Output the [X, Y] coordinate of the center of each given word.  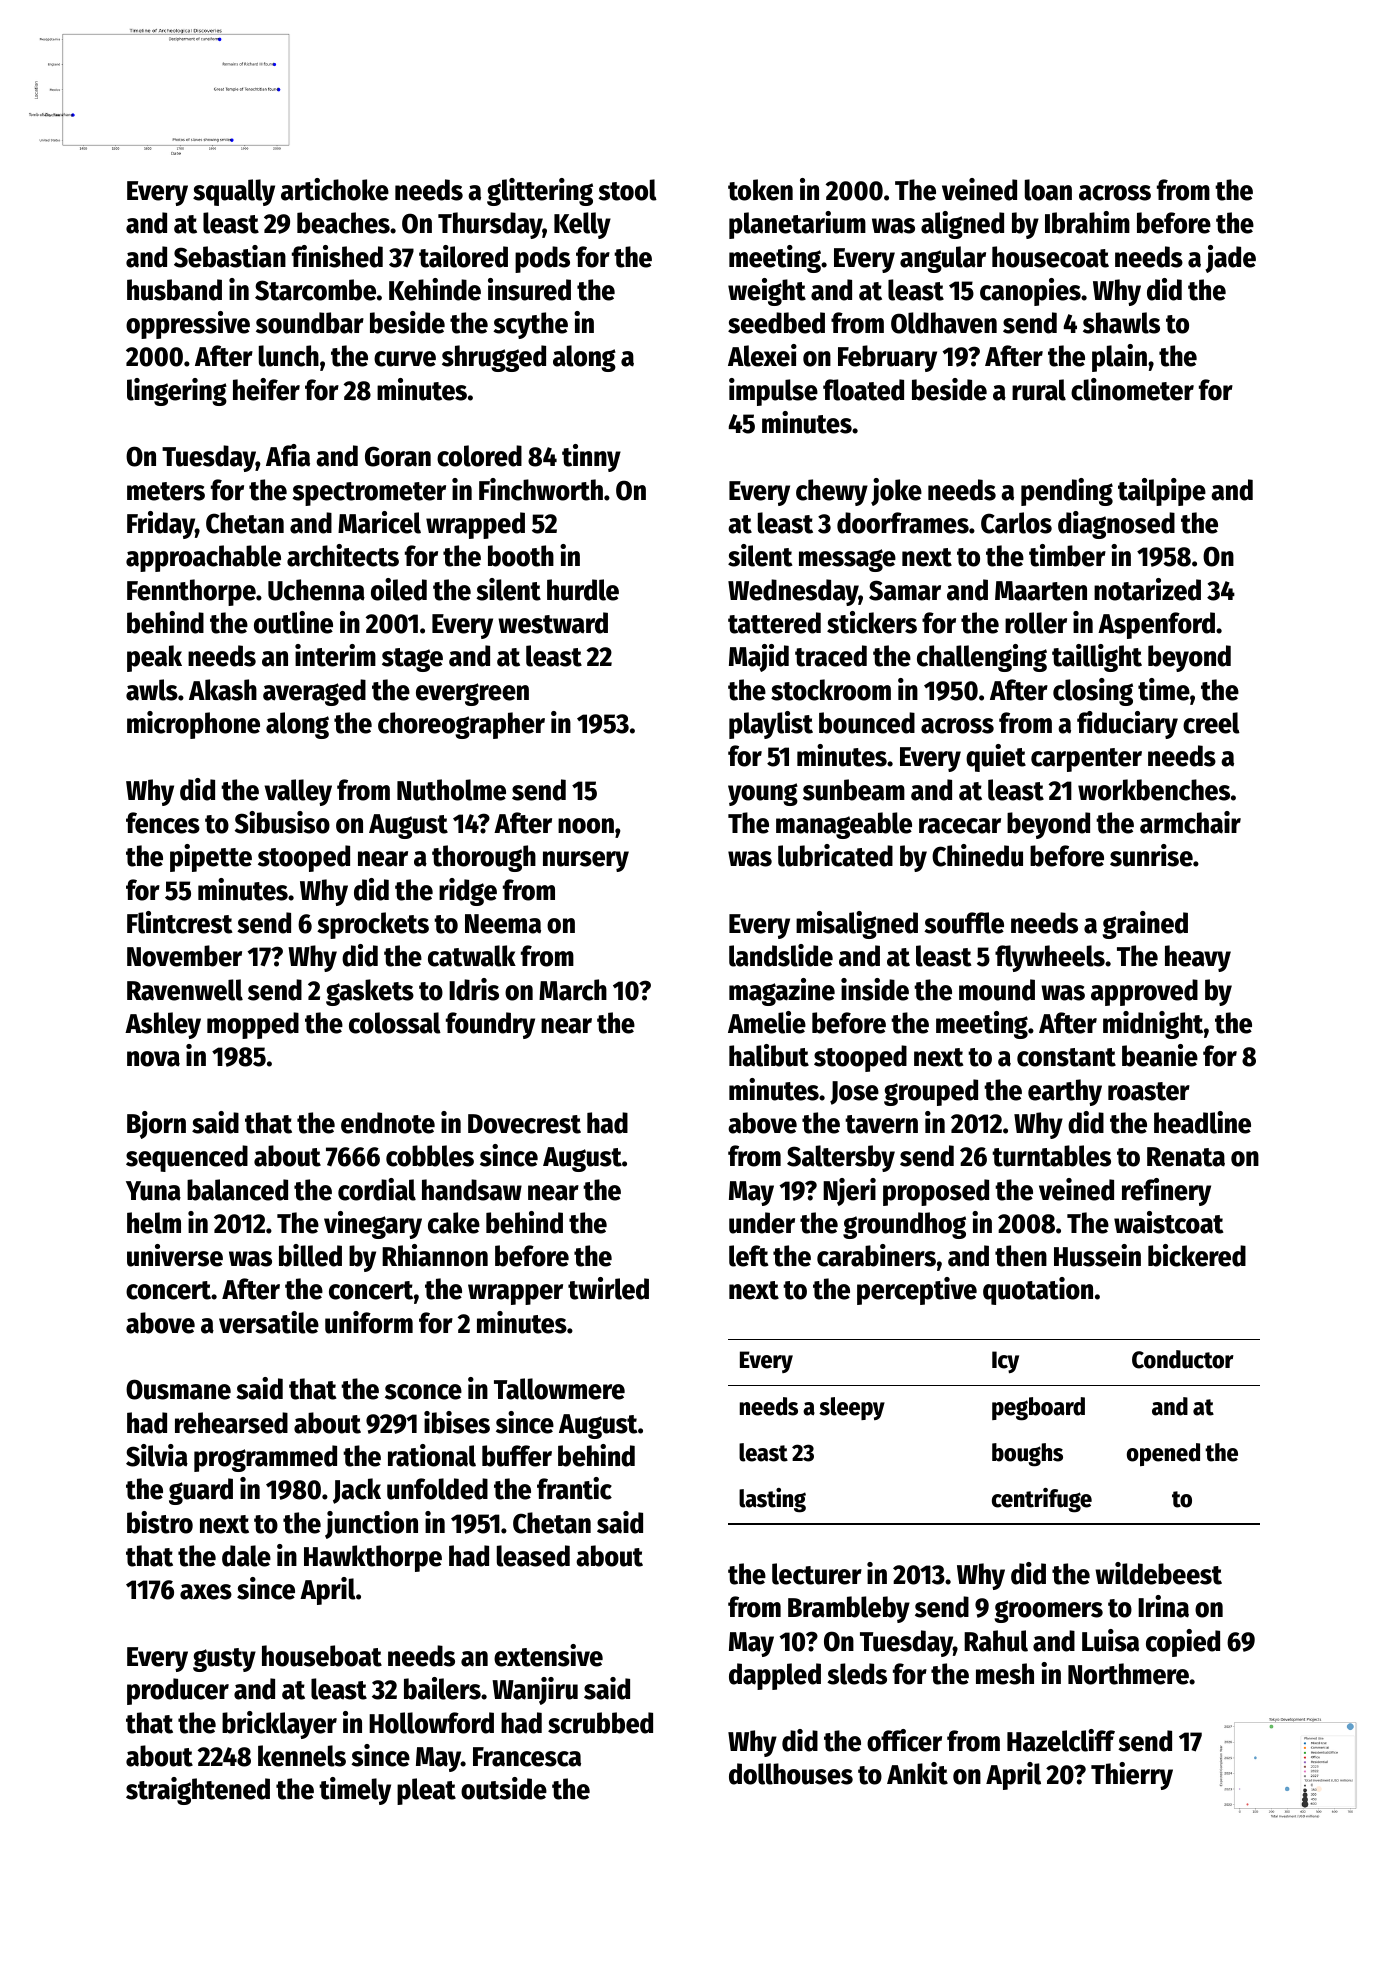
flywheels [1050, 958]
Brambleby [849, 1609]
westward [553, 623]
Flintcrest [180, 922]
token [760, 190]
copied [1183, 1643]
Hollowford [431, 1723]
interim [335, 655]
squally [234, 192]
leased [533, 1556]
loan [1048, 190]
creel [1211, 723]
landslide [781, 955]
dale [246, 1556]
